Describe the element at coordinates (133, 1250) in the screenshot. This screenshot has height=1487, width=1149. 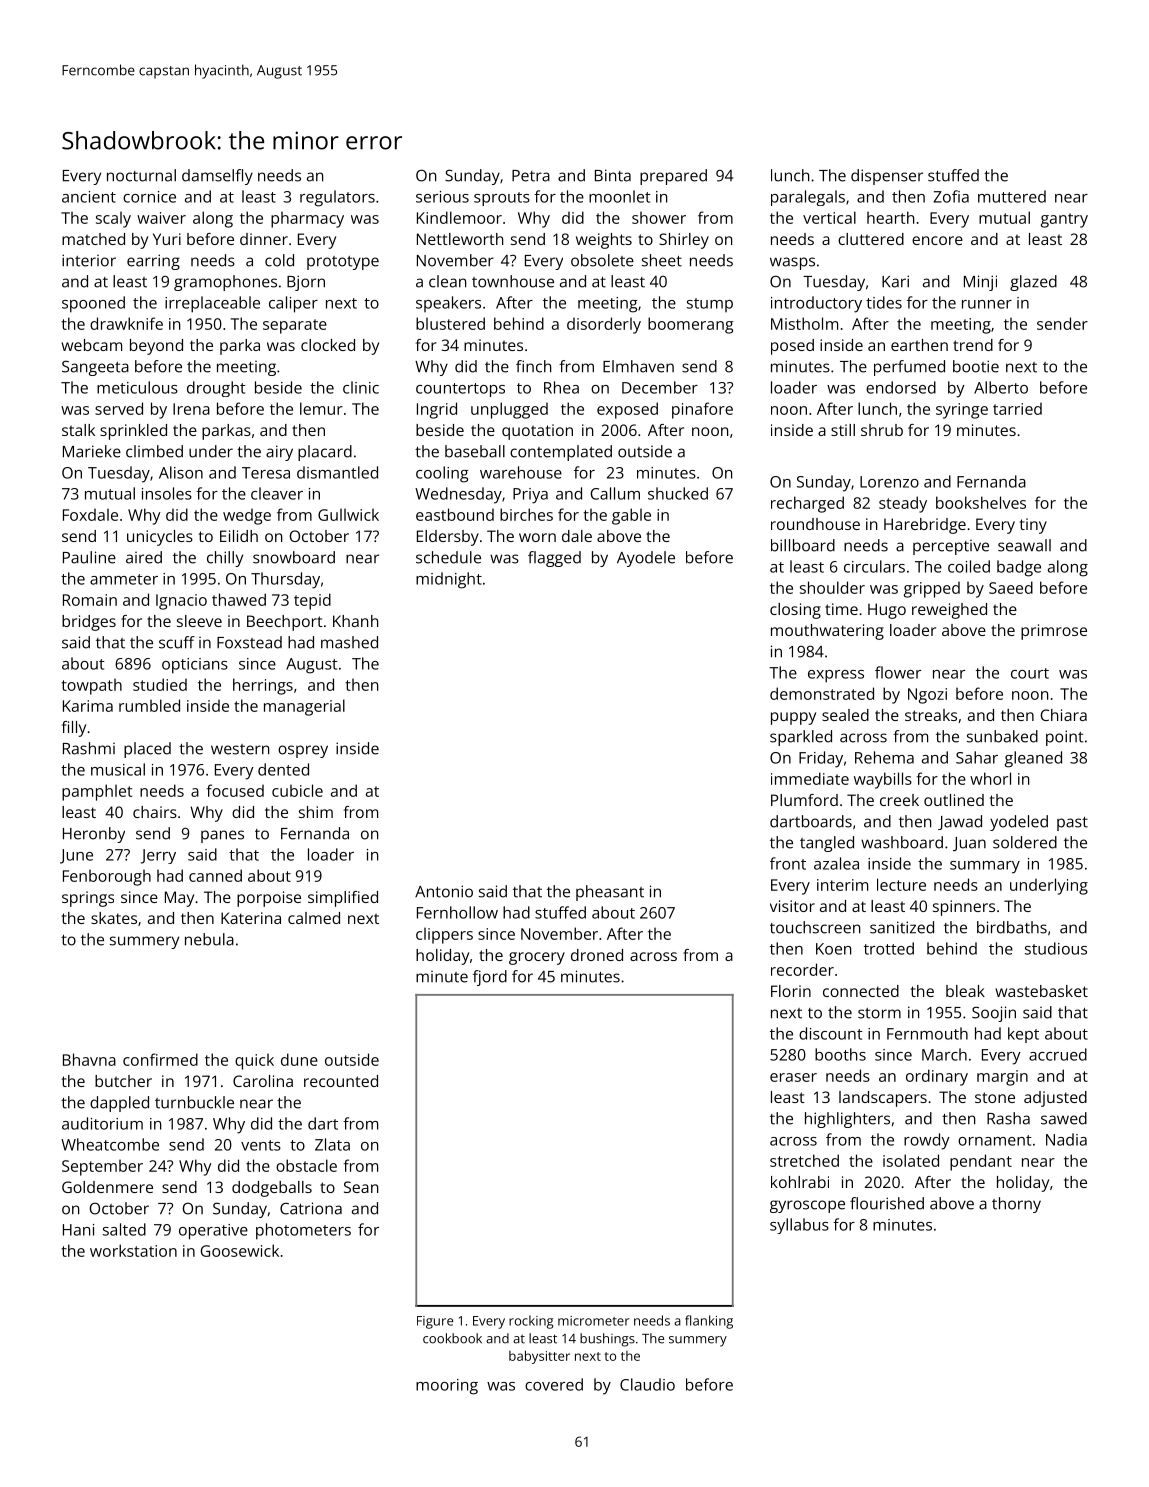
I see `workstation` at that location.
